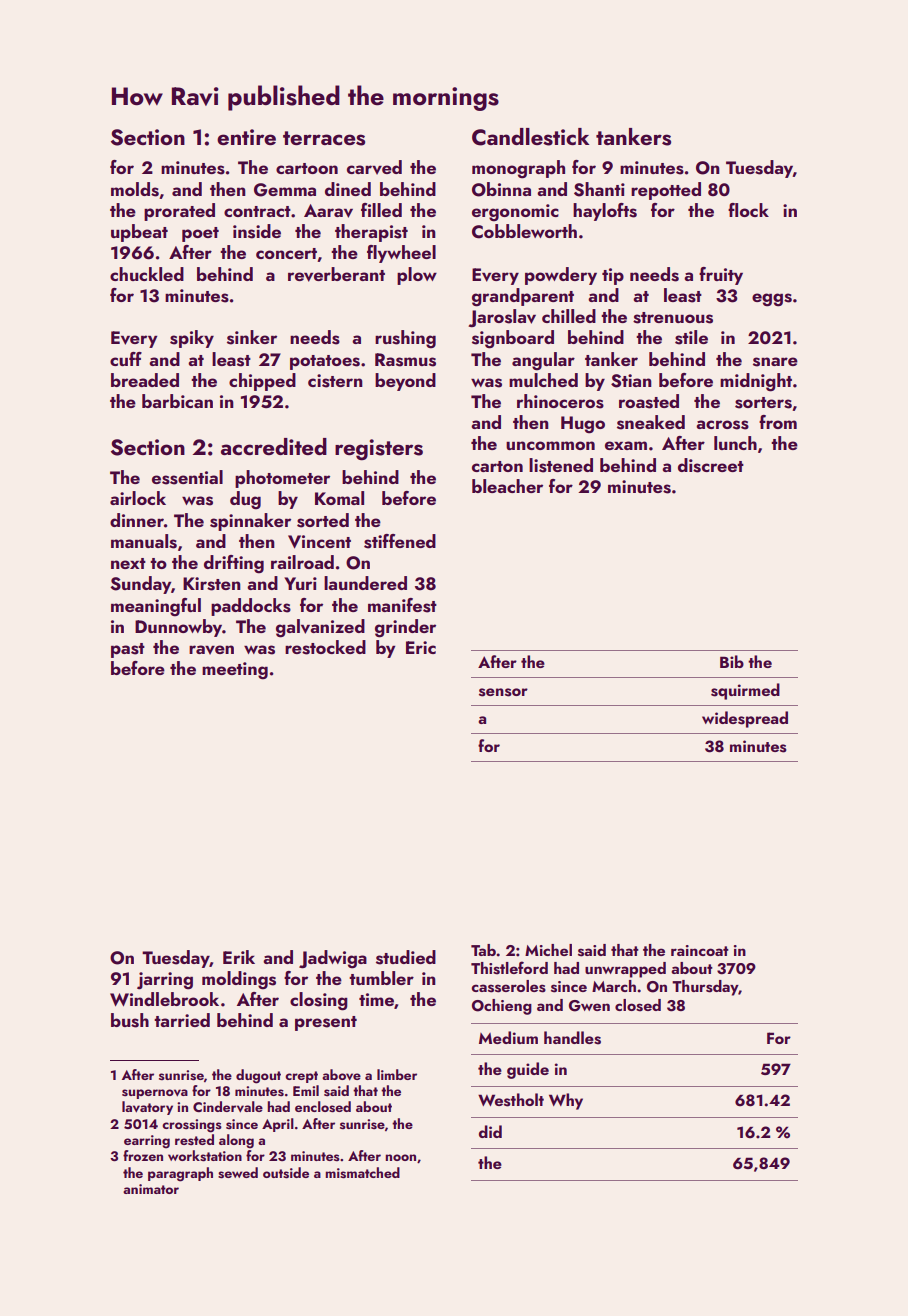 This image has width=908, height=1316. What do you see at coordinates (211, 650) in the image?
I see `raven` at bounding box center [211, 650].
